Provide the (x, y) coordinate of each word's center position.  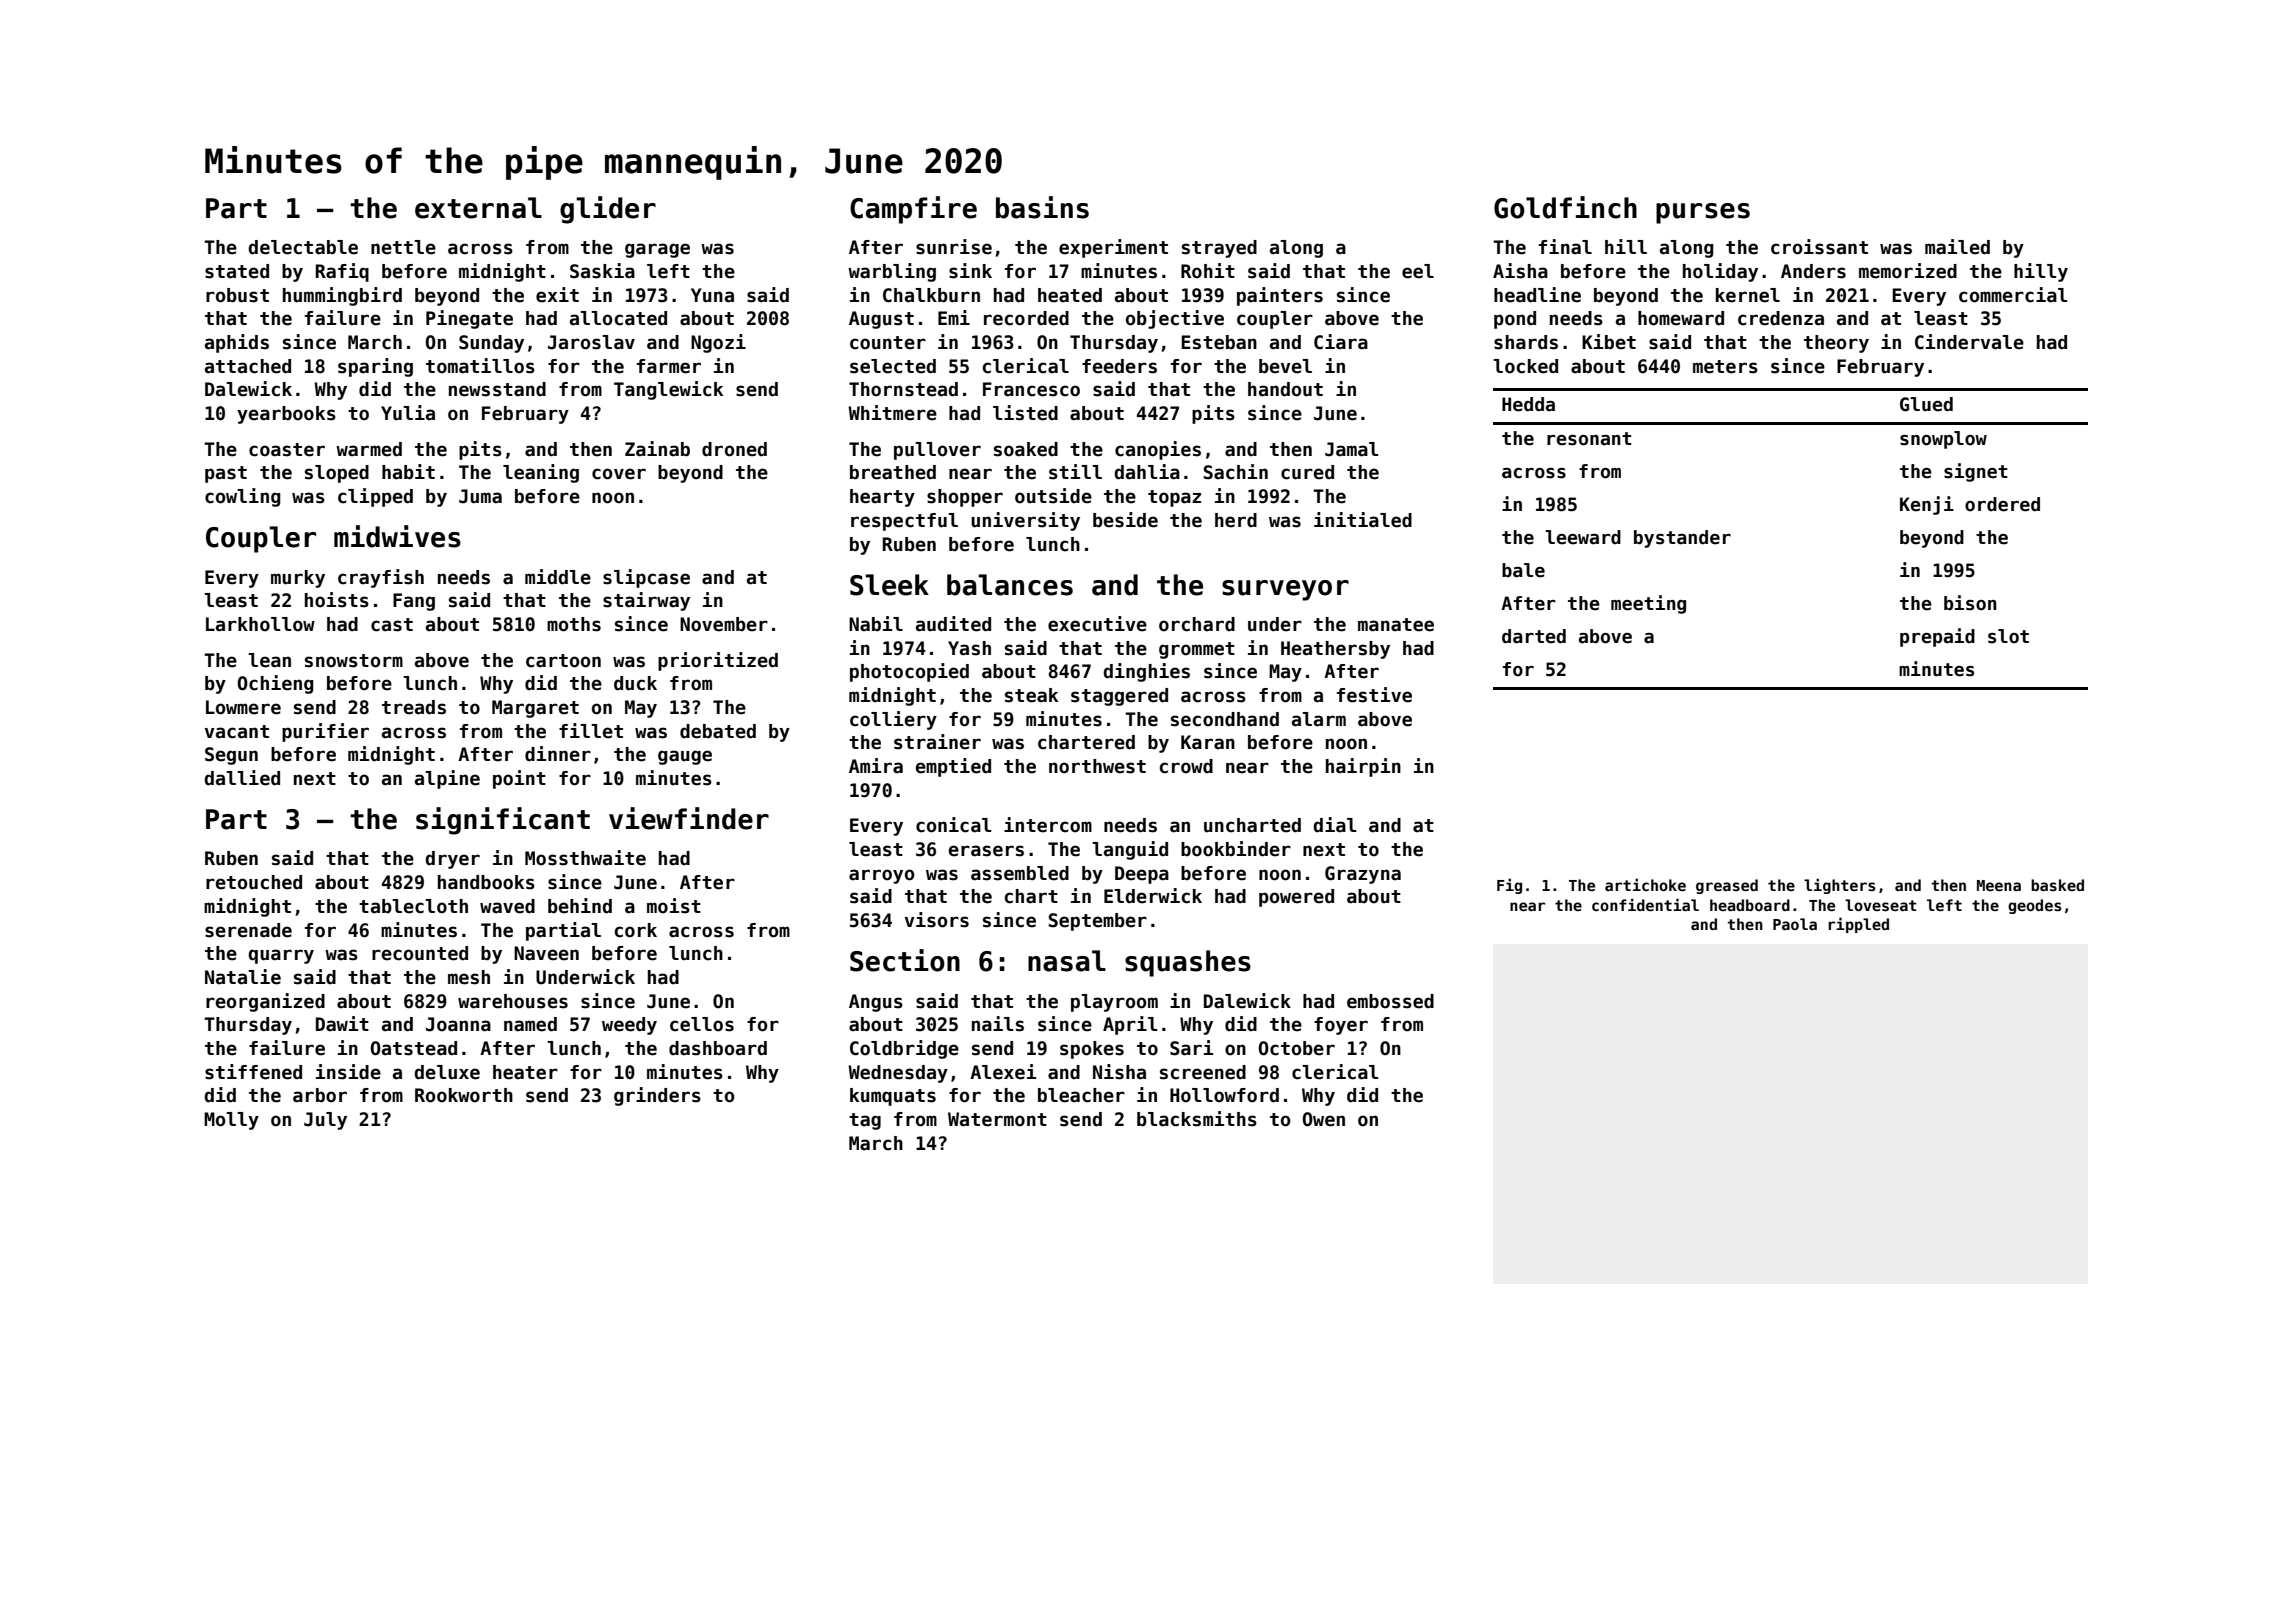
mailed (1957, 247)
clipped (375, 497)
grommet (1197, 650)
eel (1418, 271)
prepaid (1937, 637)
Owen (1323, 1119)
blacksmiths (1197, 1119)
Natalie (243, 977)
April (1130, 1025)
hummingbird (342, 296)
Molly (231, 1121)
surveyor (1285, 590)
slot (2008, 636)
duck (635, 683)
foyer (1341, 1026)
